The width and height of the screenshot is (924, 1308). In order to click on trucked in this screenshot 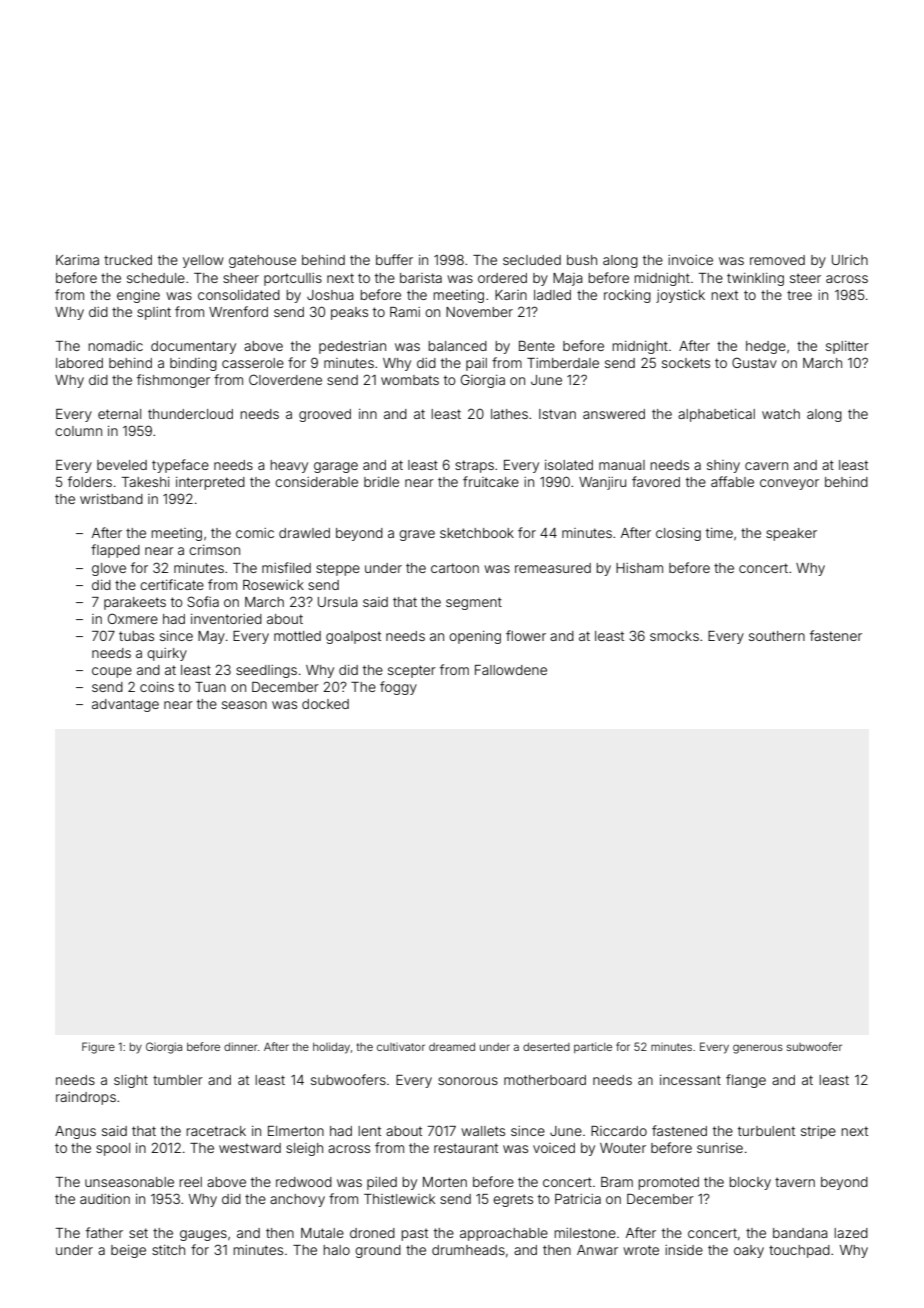, I will do `click(128, 260)`.
